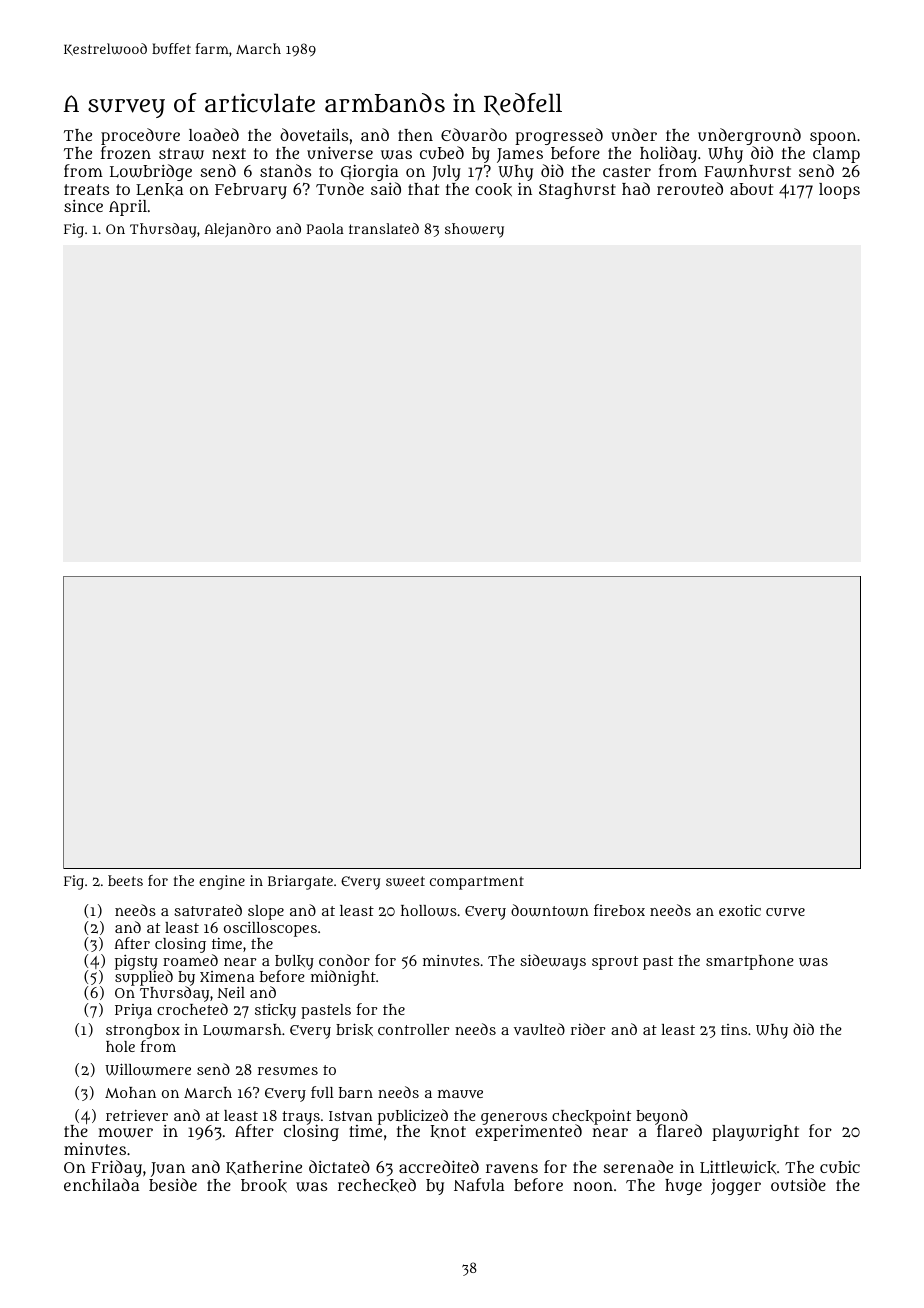  Describe the element at coordinates (214, 134) in the document. I see `loaded` at that location.
